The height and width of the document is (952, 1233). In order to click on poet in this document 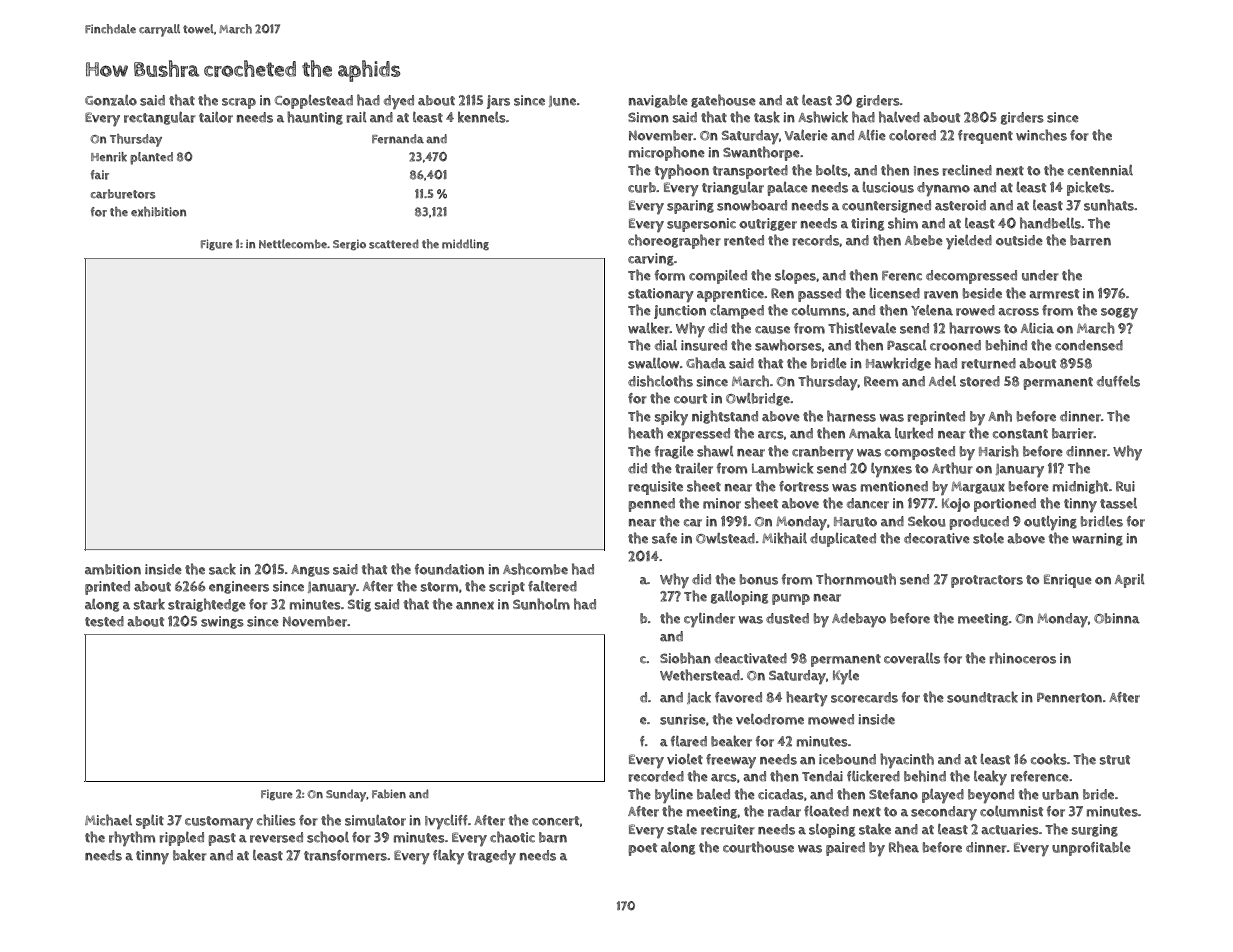, I will do `click(643, 849)`.
